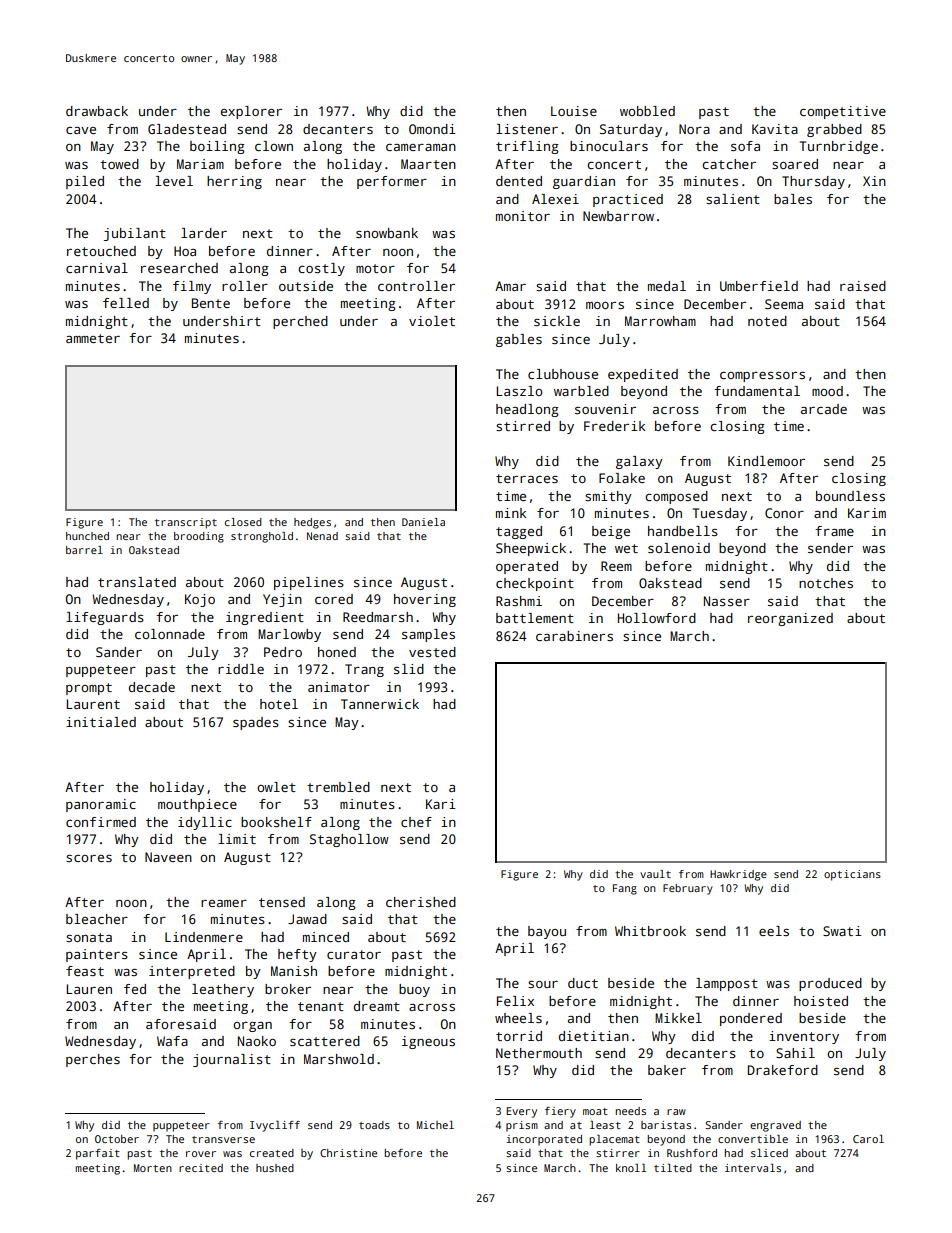 This page has width=952, height=1233. What do you see at coordinates (830, 984) in the page?
I see `produced` at bounding box center [830, 984].
